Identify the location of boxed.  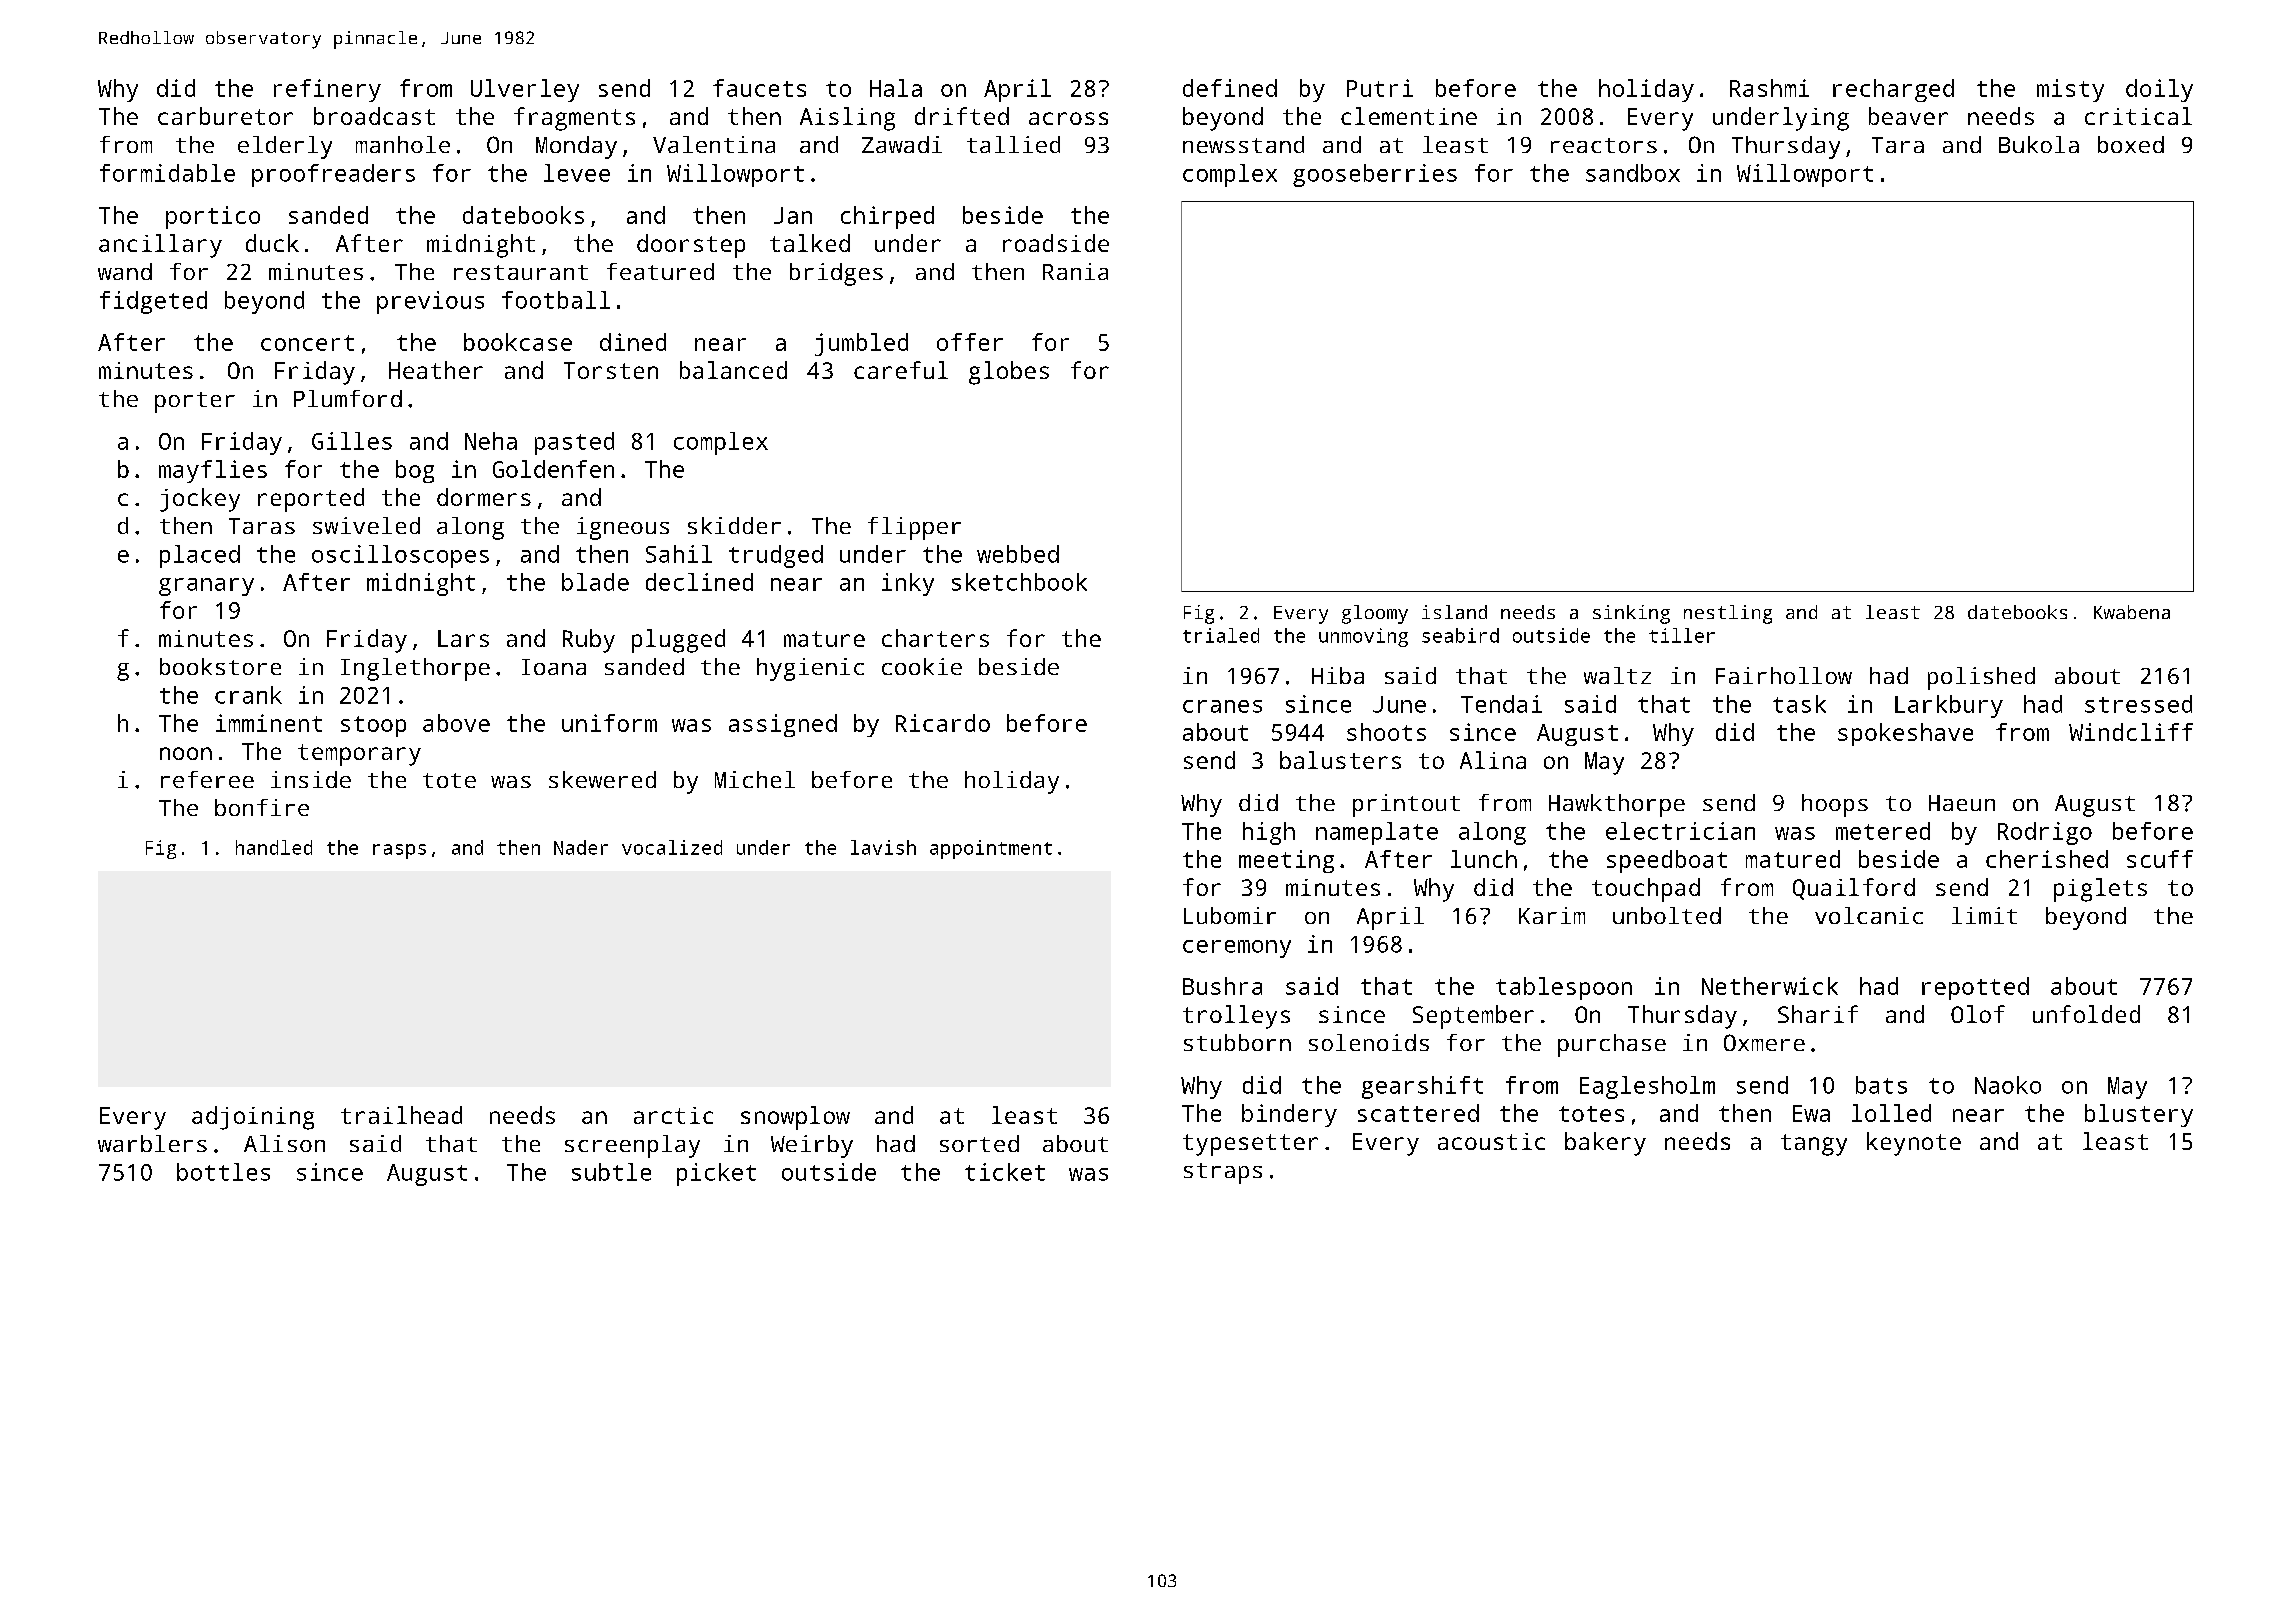
(2131, 144).
